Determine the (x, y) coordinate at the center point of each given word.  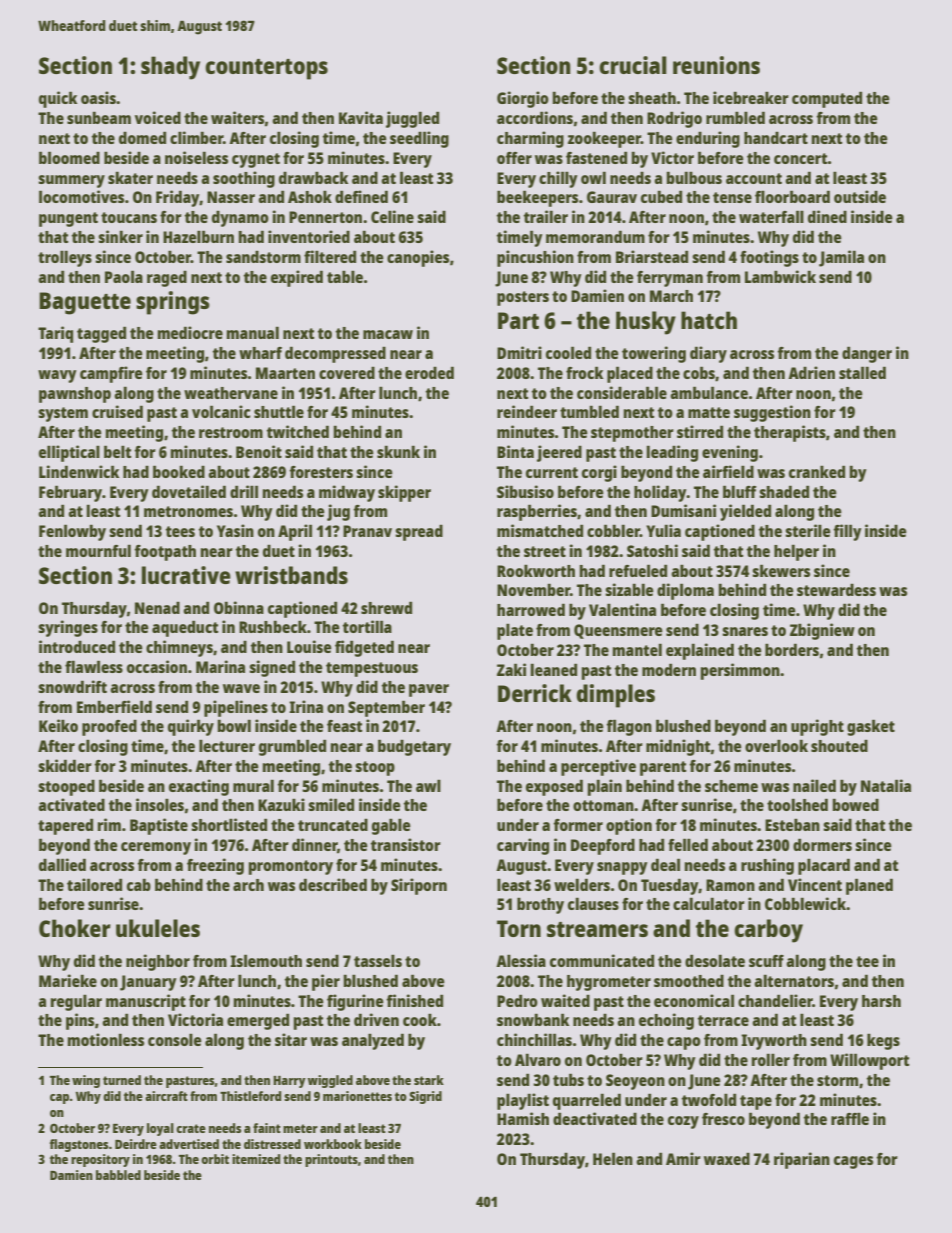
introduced (77, 646)
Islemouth (266, 960)
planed (869, 886)
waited (565, 1000)
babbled (118, 1175)
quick (58, 99)
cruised (117, 411)
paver (429, 690)
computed (827, 99)
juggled (412, 119)
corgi (599, 473)
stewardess (836, 590)
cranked (817, 471)
